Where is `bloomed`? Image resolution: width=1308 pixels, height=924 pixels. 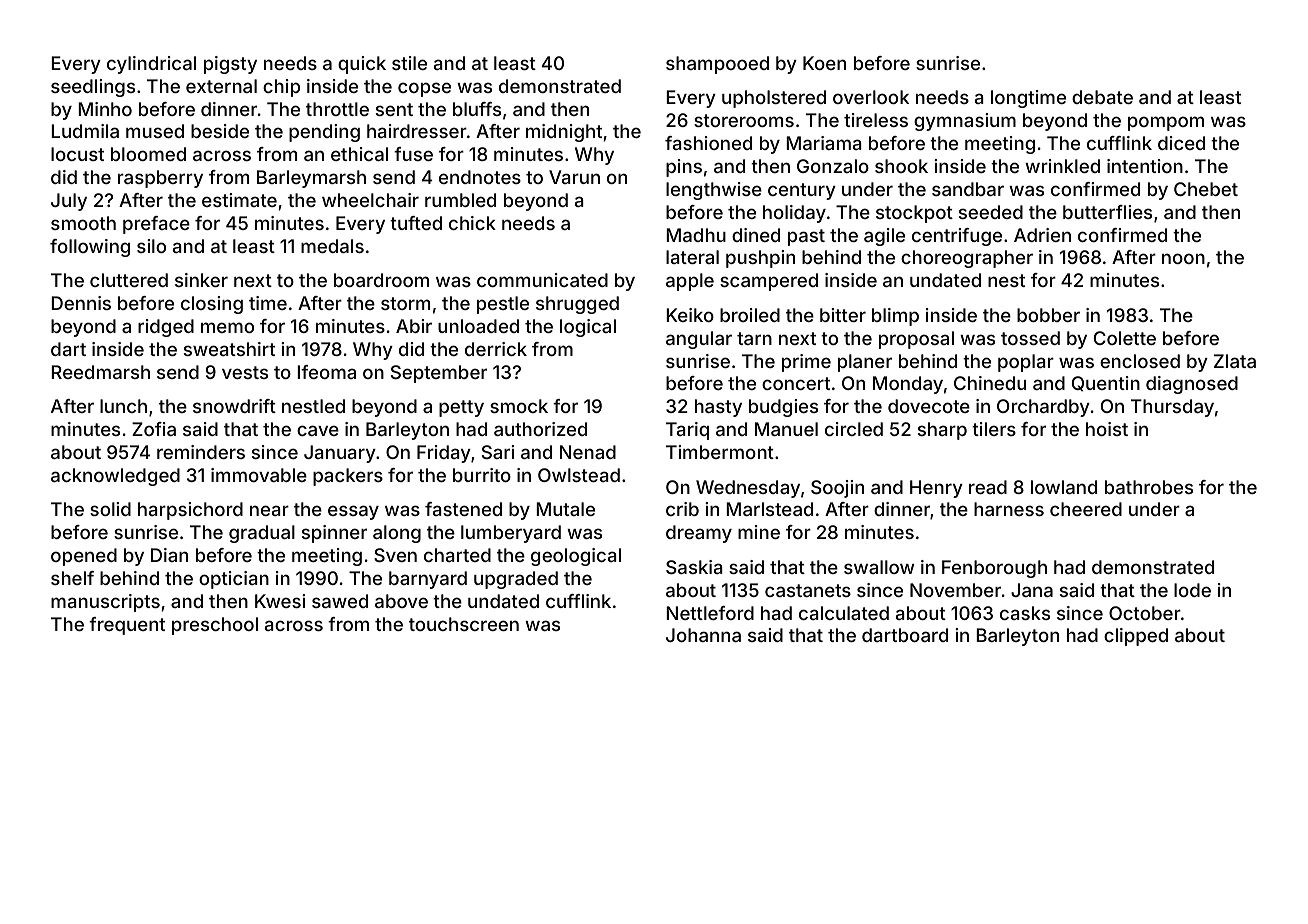
bloomed is located at coordinates (148, 154).
